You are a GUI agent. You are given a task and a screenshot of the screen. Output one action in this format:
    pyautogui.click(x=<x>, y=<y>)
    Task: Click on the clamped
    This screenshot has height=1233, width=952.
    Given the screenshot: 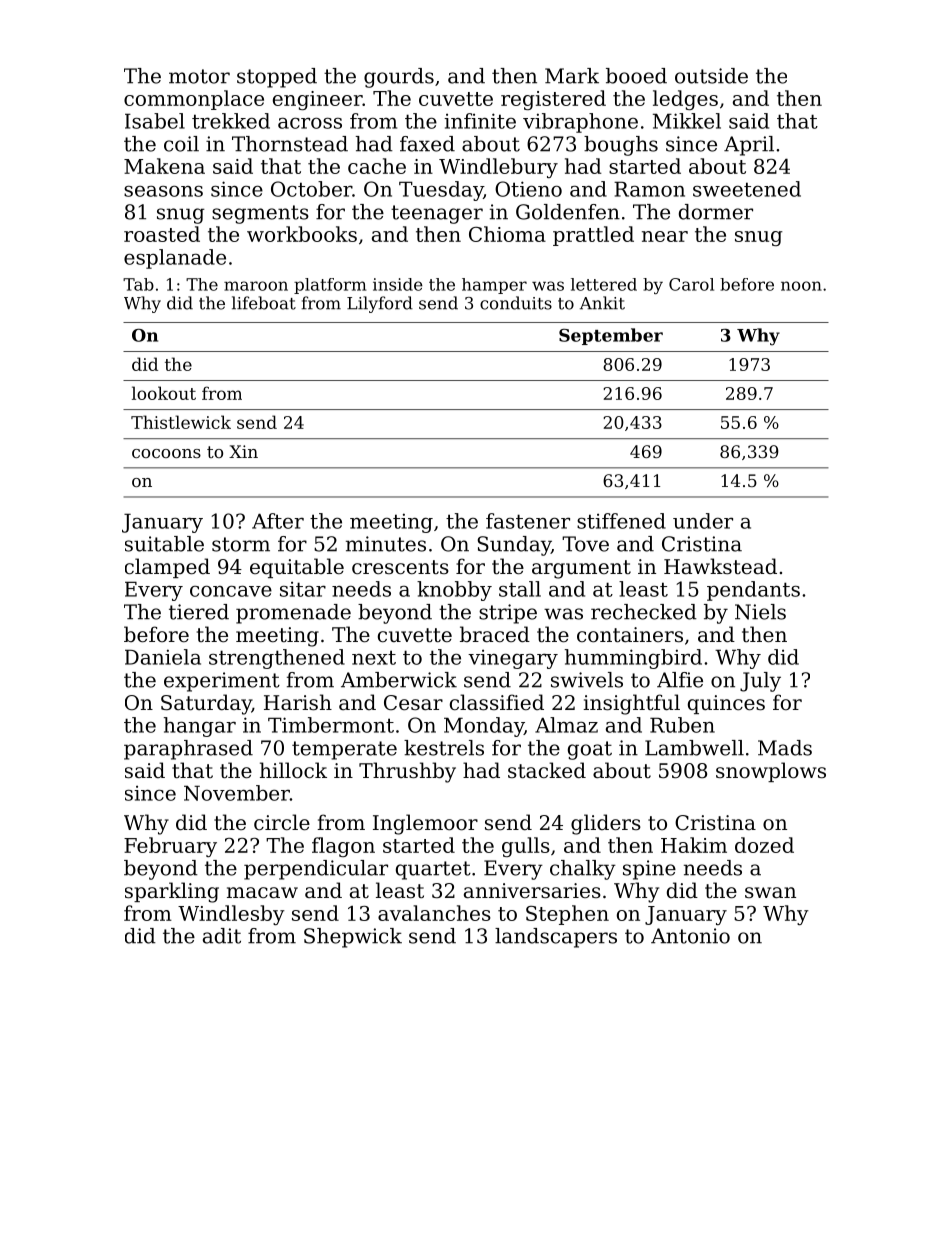 What is the action you would take?
    pyautogui.click(x=167, y=568)
